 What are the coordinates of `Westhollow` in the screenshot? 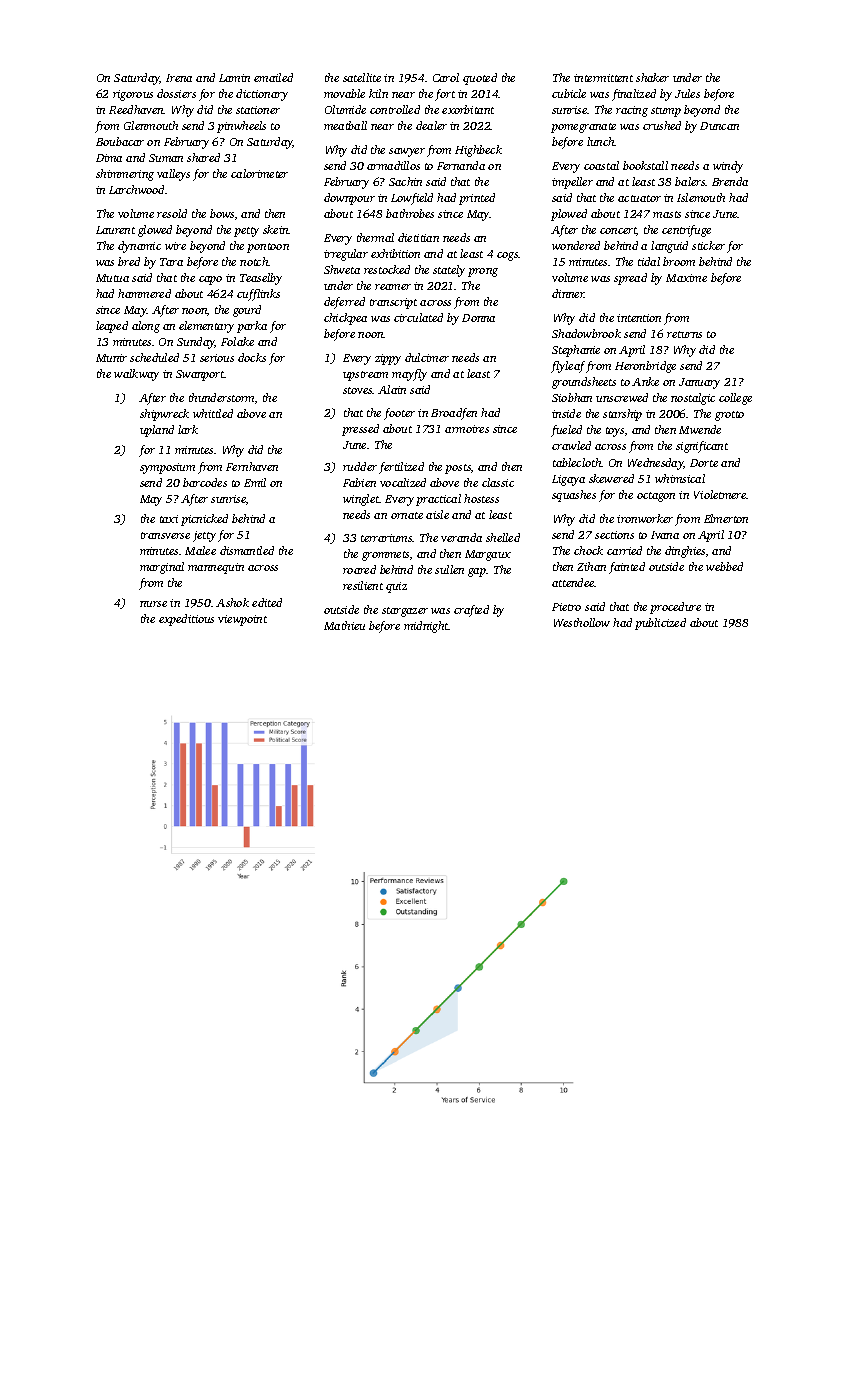 It's located at (582, 622).
